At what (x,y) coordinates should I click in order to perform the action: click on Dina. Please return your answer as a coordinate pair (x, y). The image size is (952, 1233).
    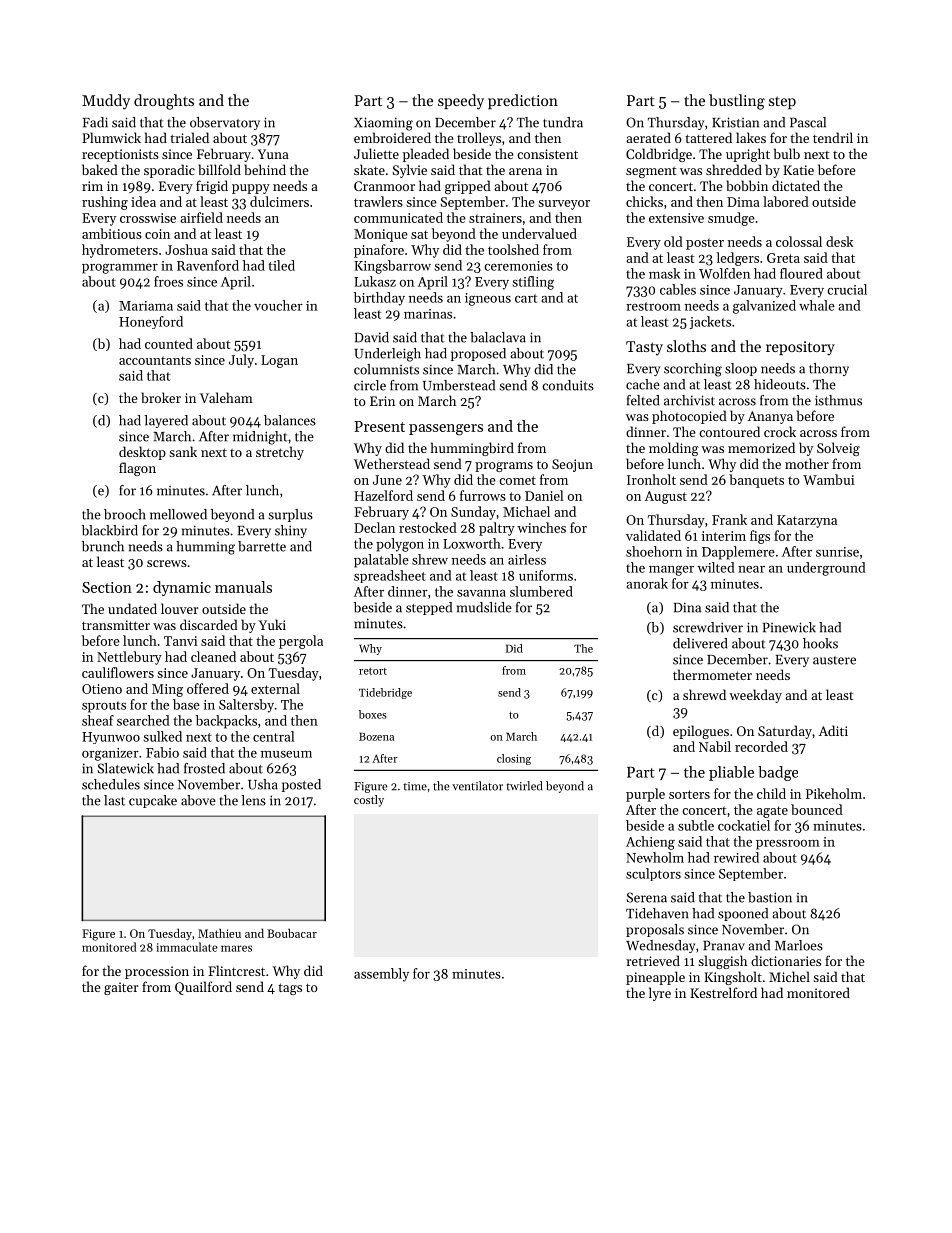
    Looking at the image, I should click on (687, 607).
